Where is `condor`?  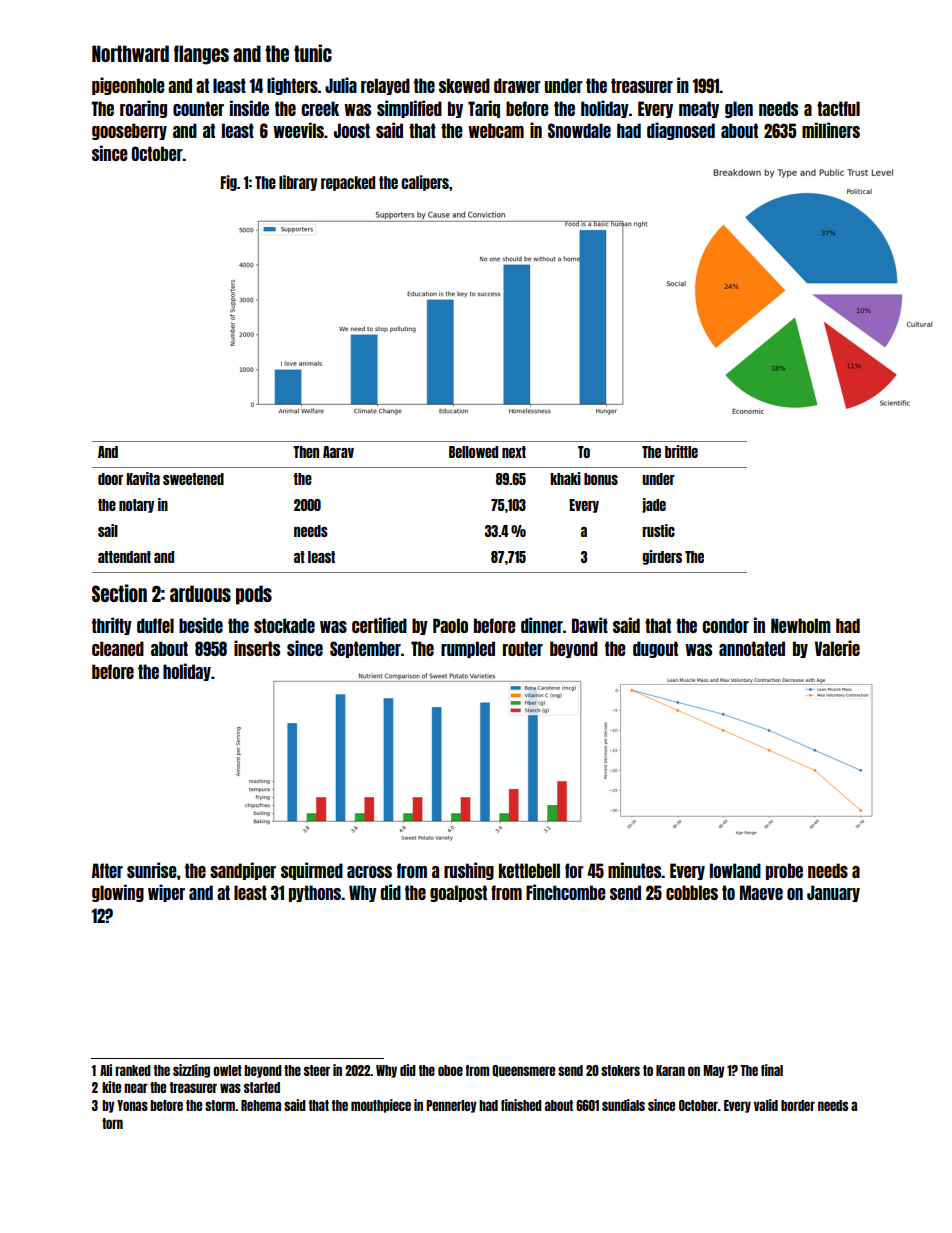
condor is located at coordinates (725, 625).
